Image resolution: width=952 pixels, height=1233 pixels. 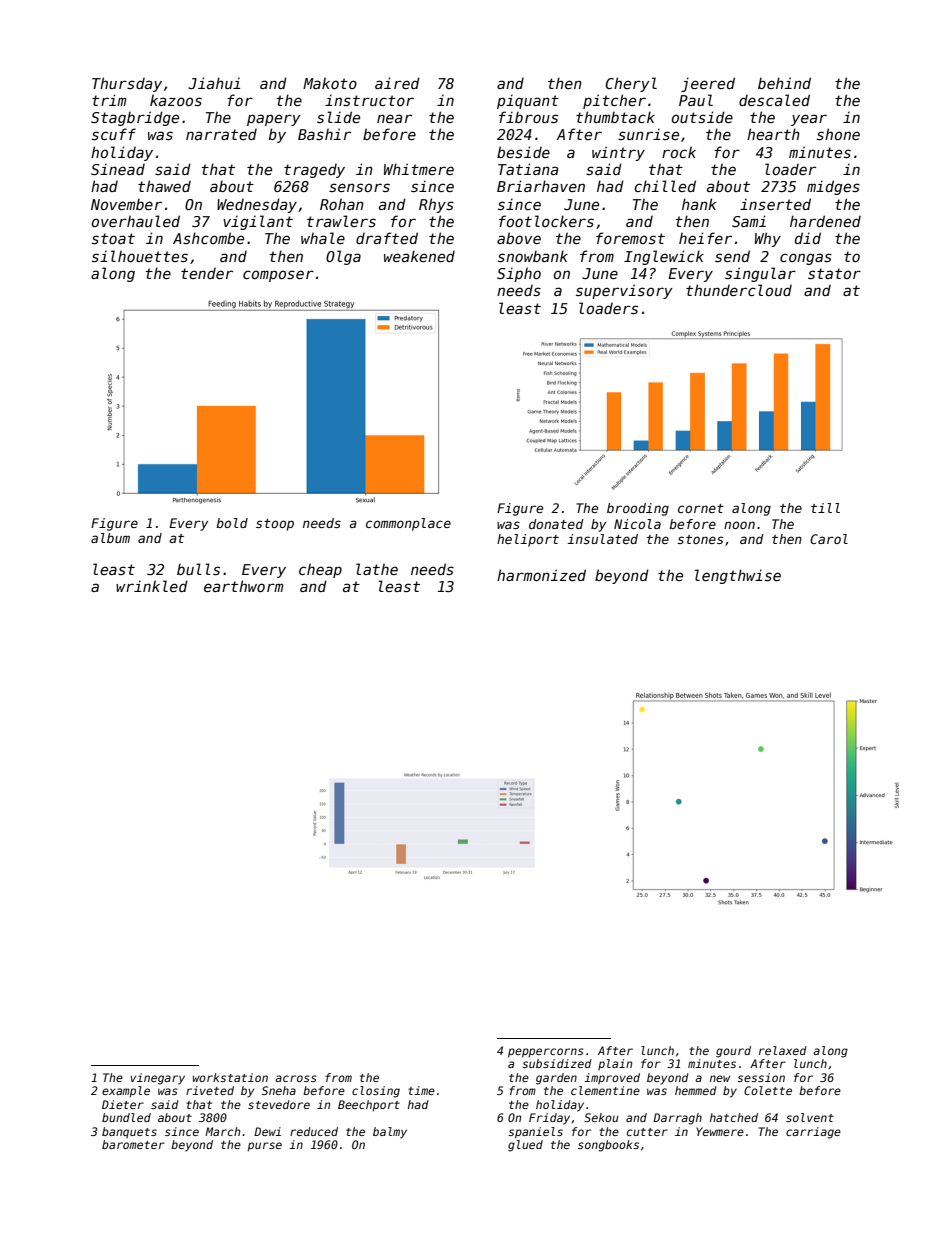 I want to click on peppercorns, so click(x=546, y=1053).
